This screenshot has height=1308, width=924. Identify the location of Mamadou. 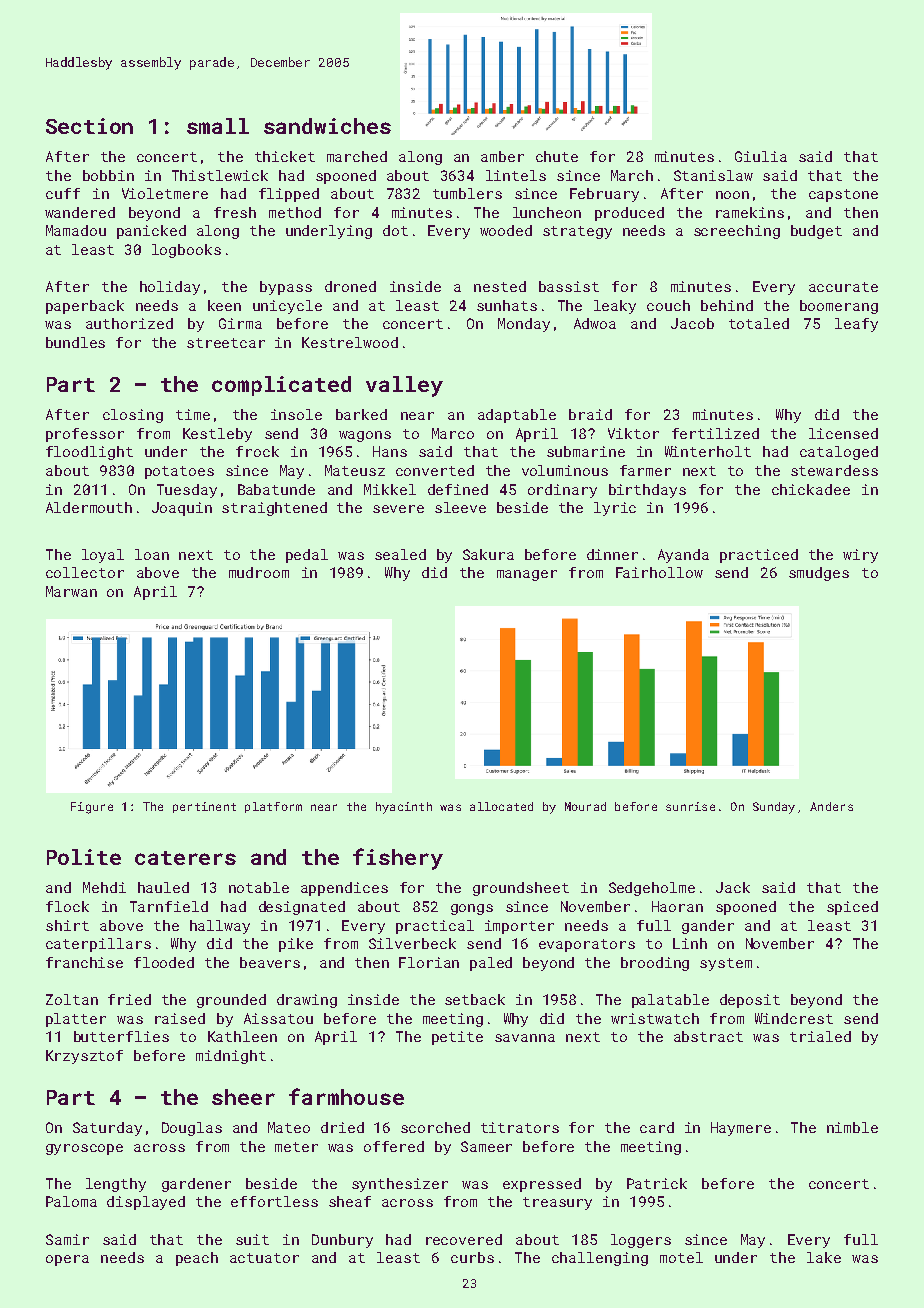
(76, 230).
